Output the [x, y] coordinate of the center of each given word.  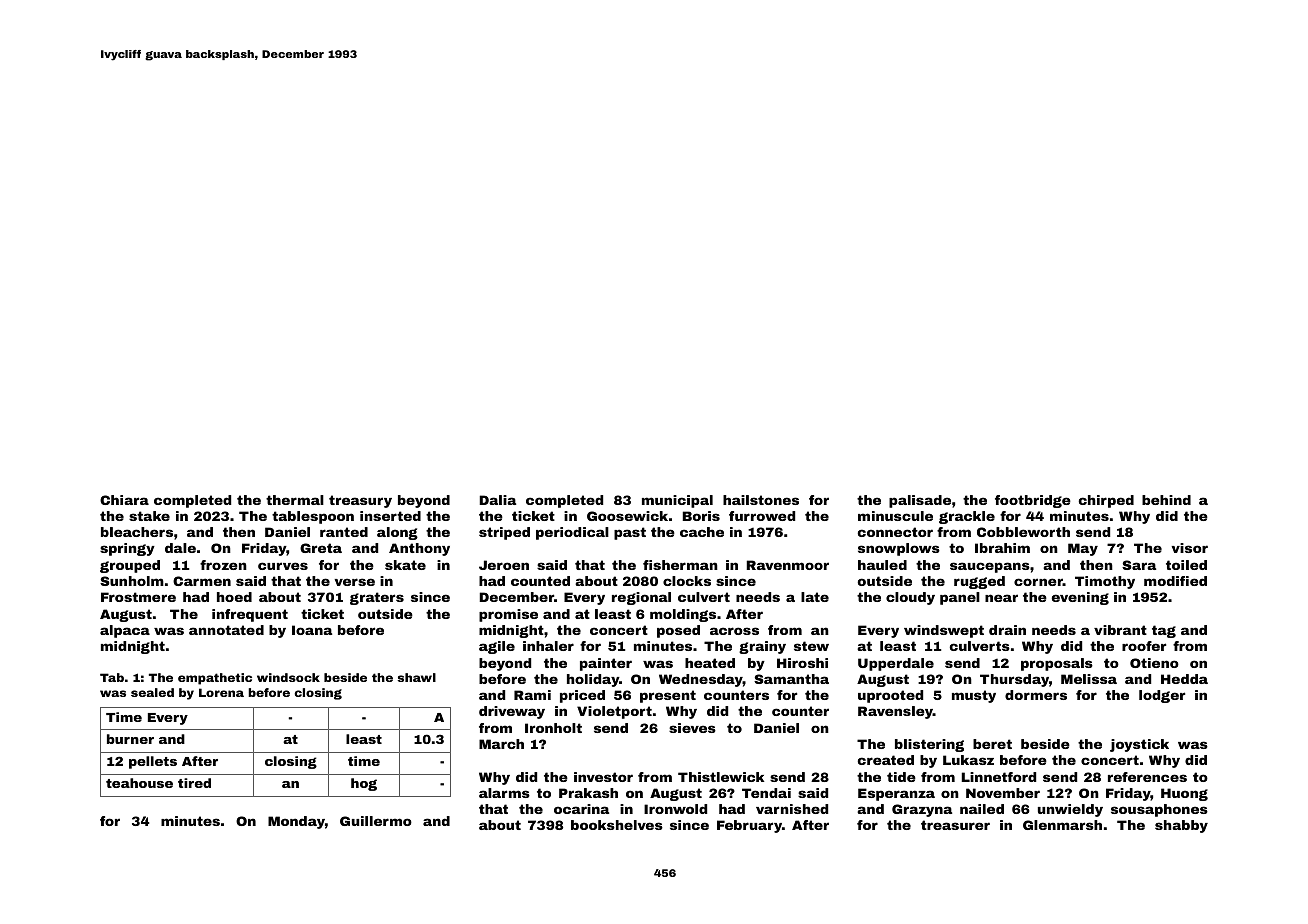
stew [811, 646]
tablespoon [313, 517]
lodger [1162, 696]
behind [1166, 500]
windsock [288, 677]
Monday [296, 822]
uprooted [890, 696]
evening [1080, 598]
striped [504, 533]
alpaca [125, 631]
